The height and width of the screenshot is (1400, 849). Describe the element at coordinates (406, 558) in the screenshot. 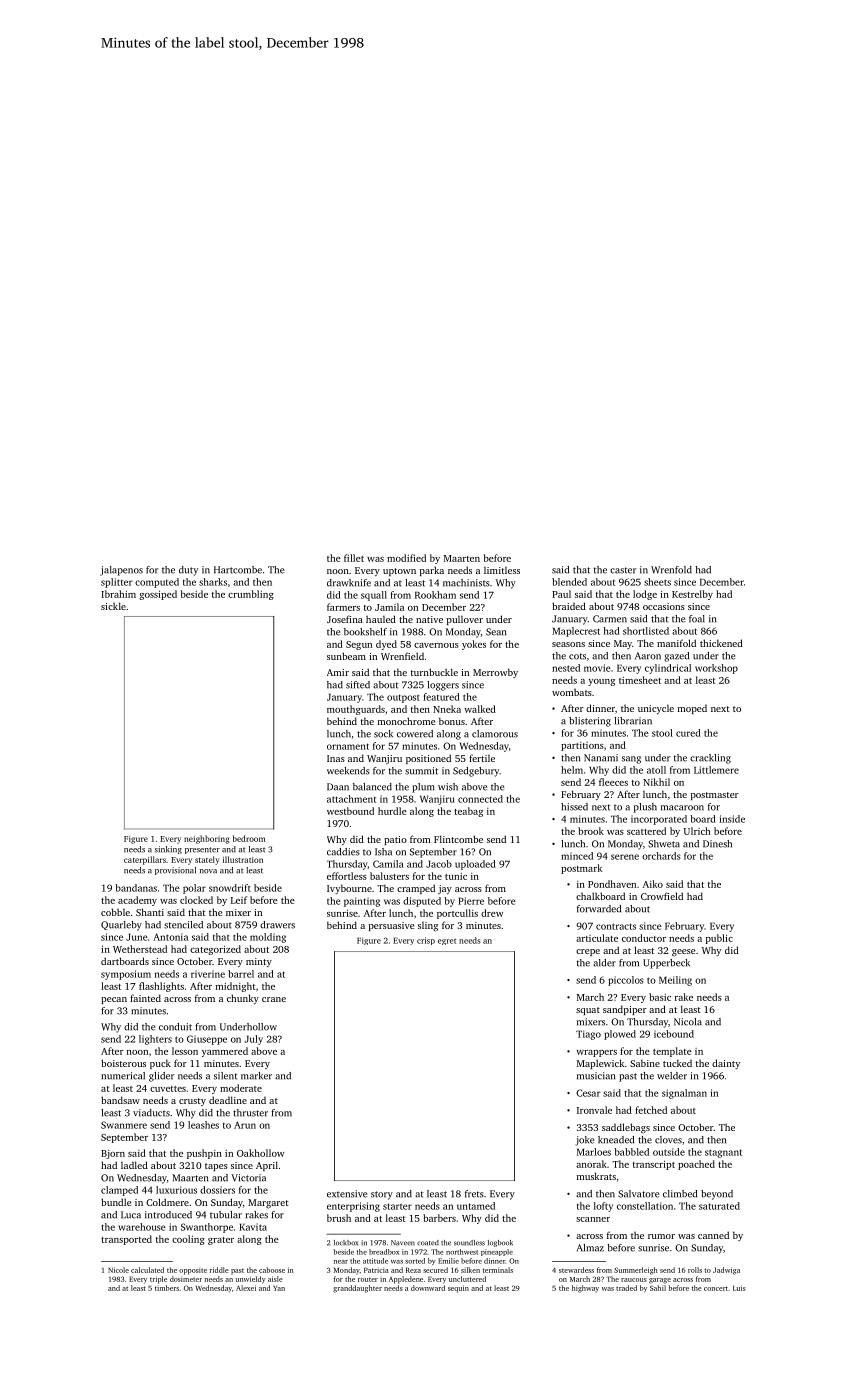

I see `modified` at that location.
